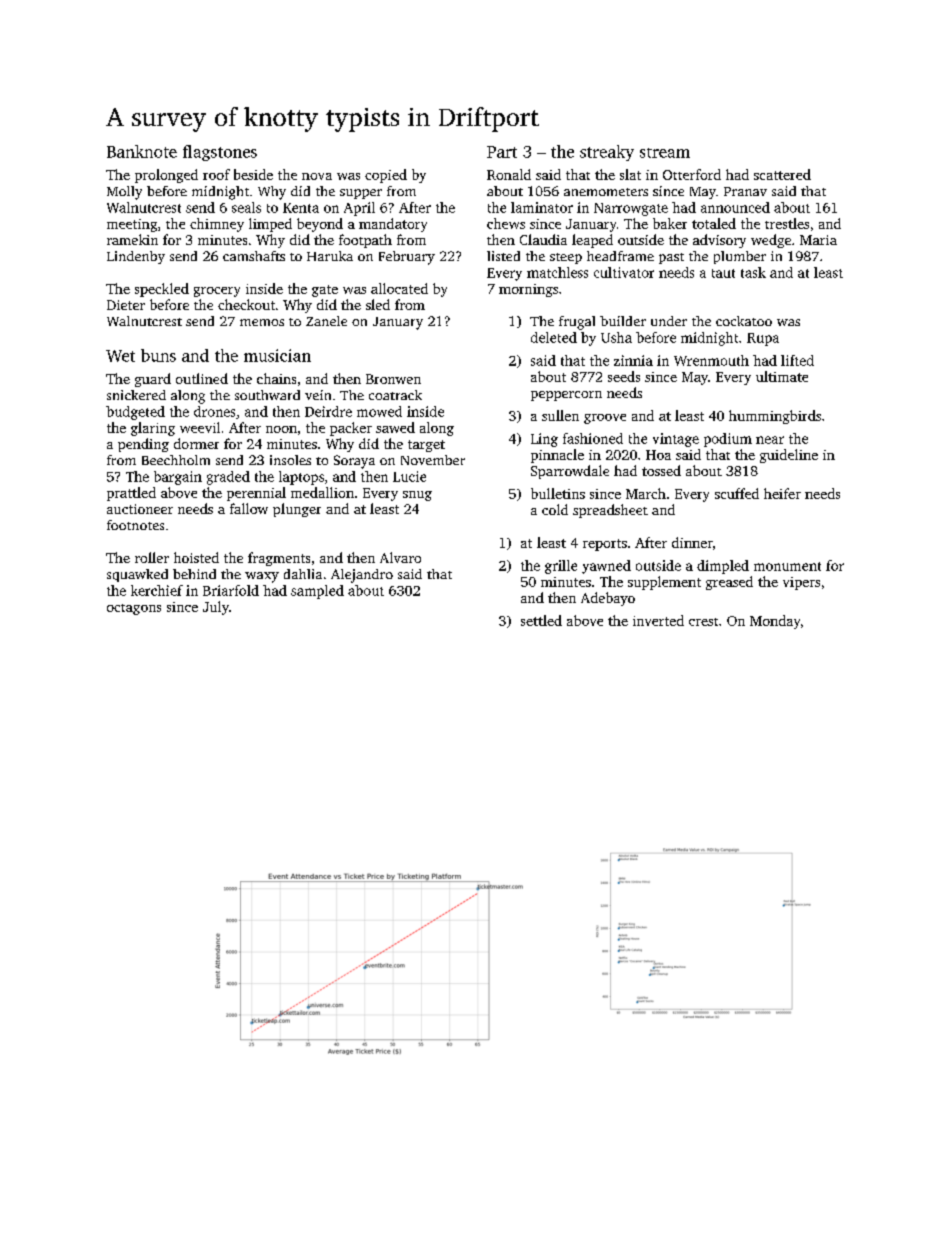  Describe the element at coordinates (140, 509) in the screenshot. I see `auctioneer` at that location.
